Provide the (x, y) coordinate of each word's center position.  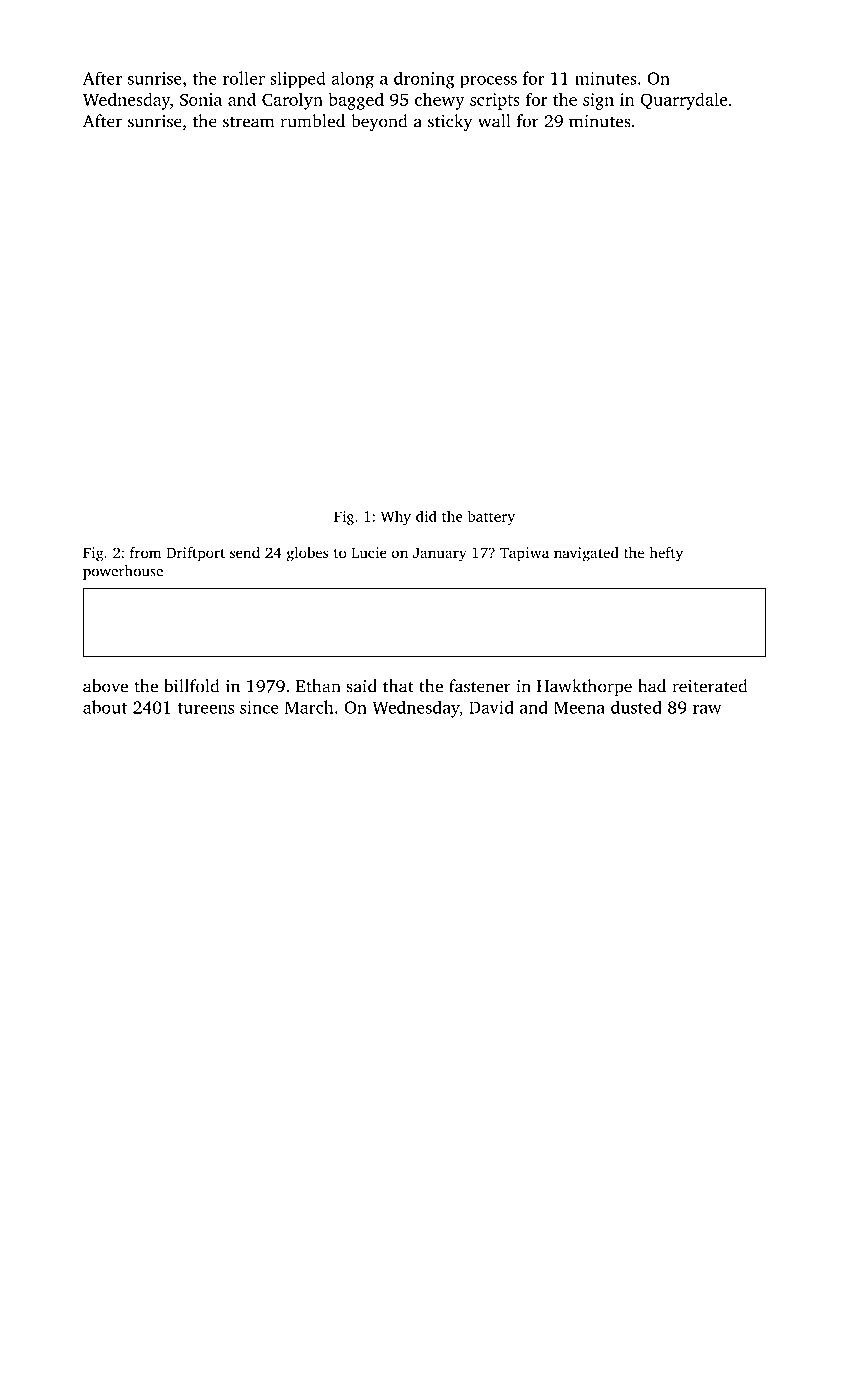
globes (307, 554)
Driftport (195, 554)
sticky (450, 122)
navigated (586, 554)
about (105, 707)
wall (494, 121)
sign (598, 101)
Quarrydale (684, 101)
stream (248, 122)
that (398, 686)
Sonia (201, 99)
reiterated (709, 686)
